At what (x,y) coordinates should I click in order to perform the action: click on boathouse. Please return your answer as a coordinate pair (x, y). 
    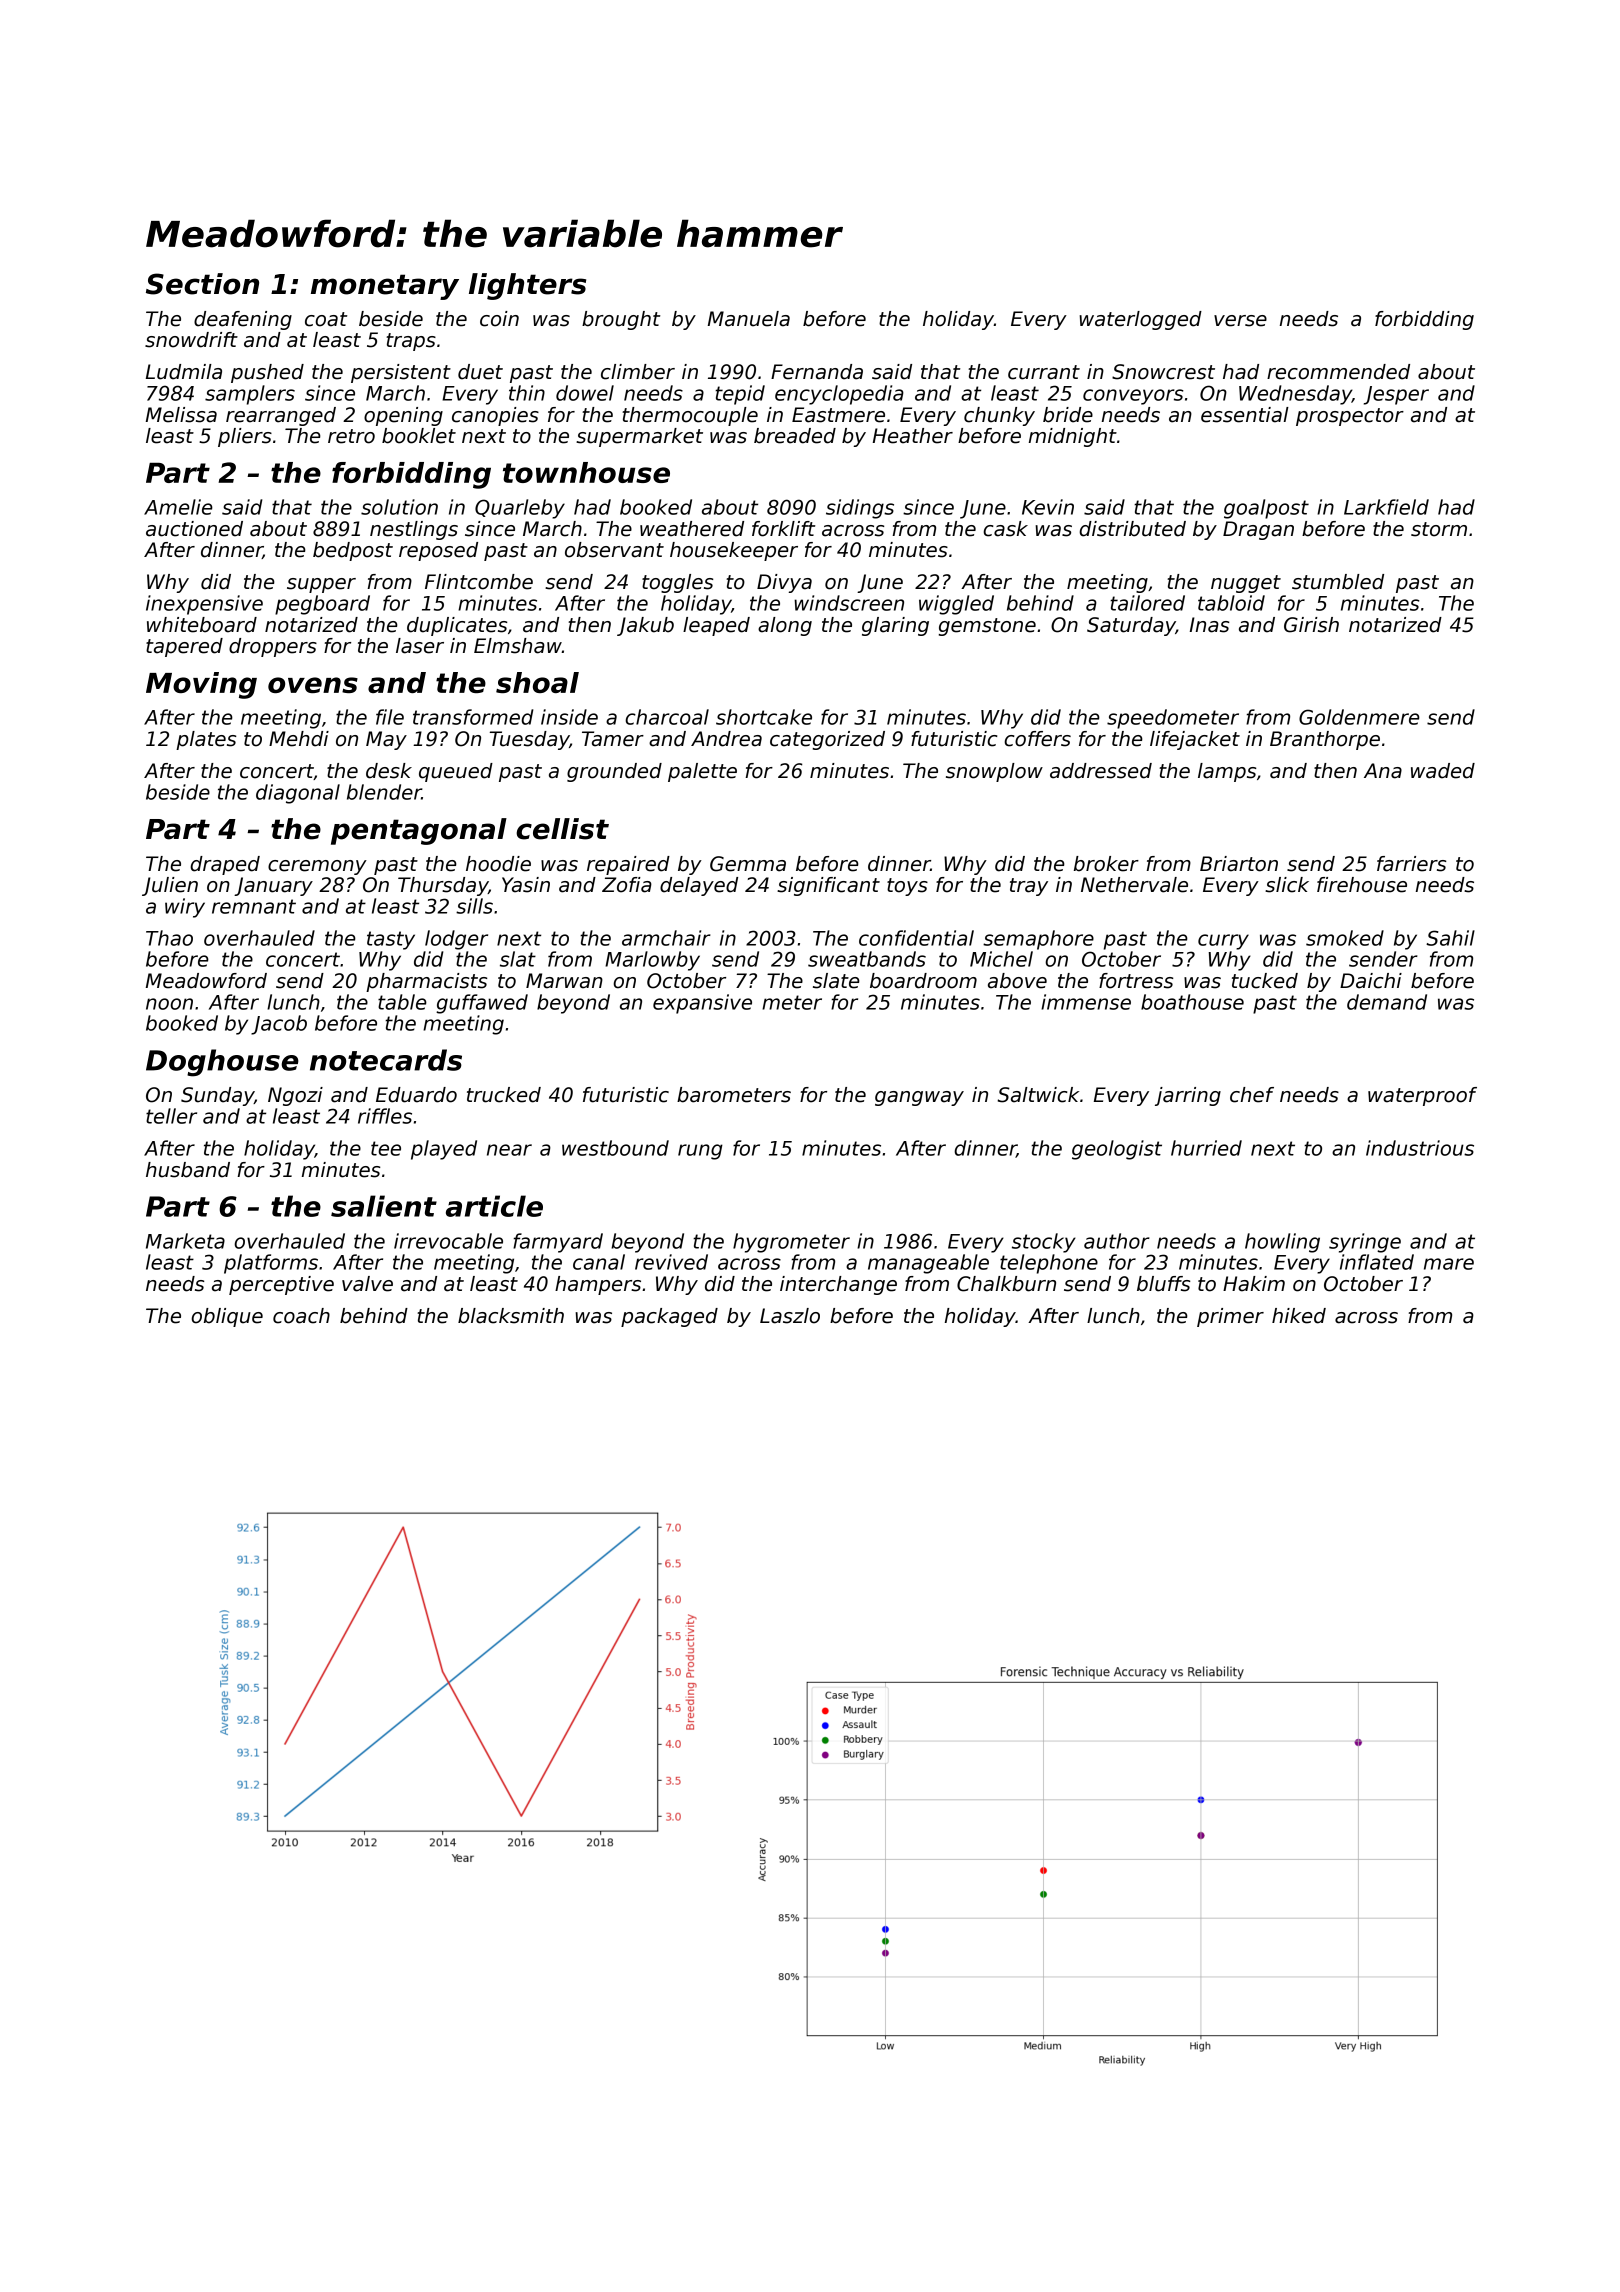
    Looking at the image, I should click on (1192, 1002).
